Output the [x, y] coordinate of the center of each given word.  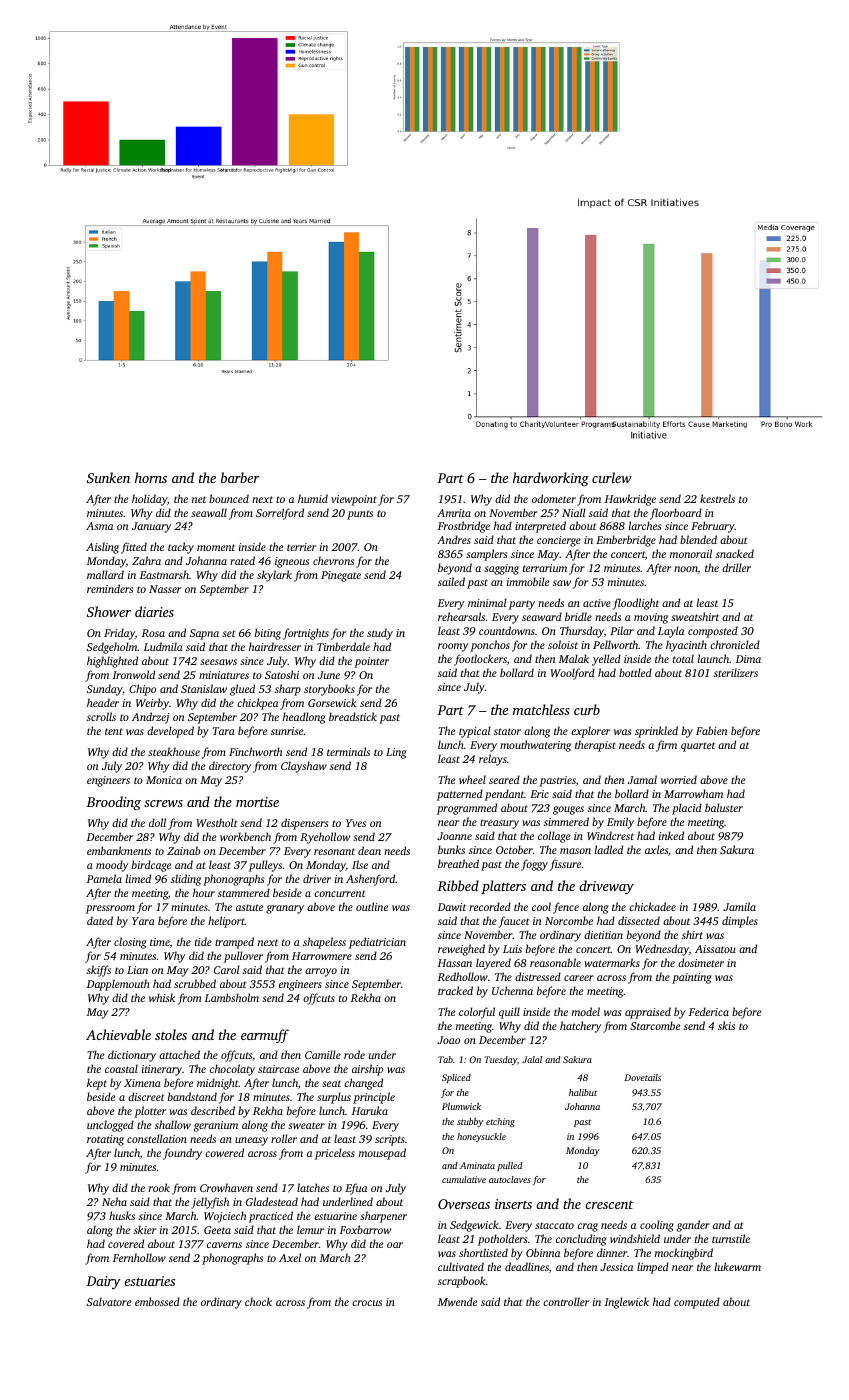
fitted [134, 548]
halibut [583, 1092]
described [213, 1110]
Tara [224, 731]
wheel [472, 779]
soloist [563, 644]
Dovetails [642, 1077]
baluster [724, 807]
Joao [448, 1040]
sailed [451, 581]
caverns [224, 1245]
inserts [513, 1204]
